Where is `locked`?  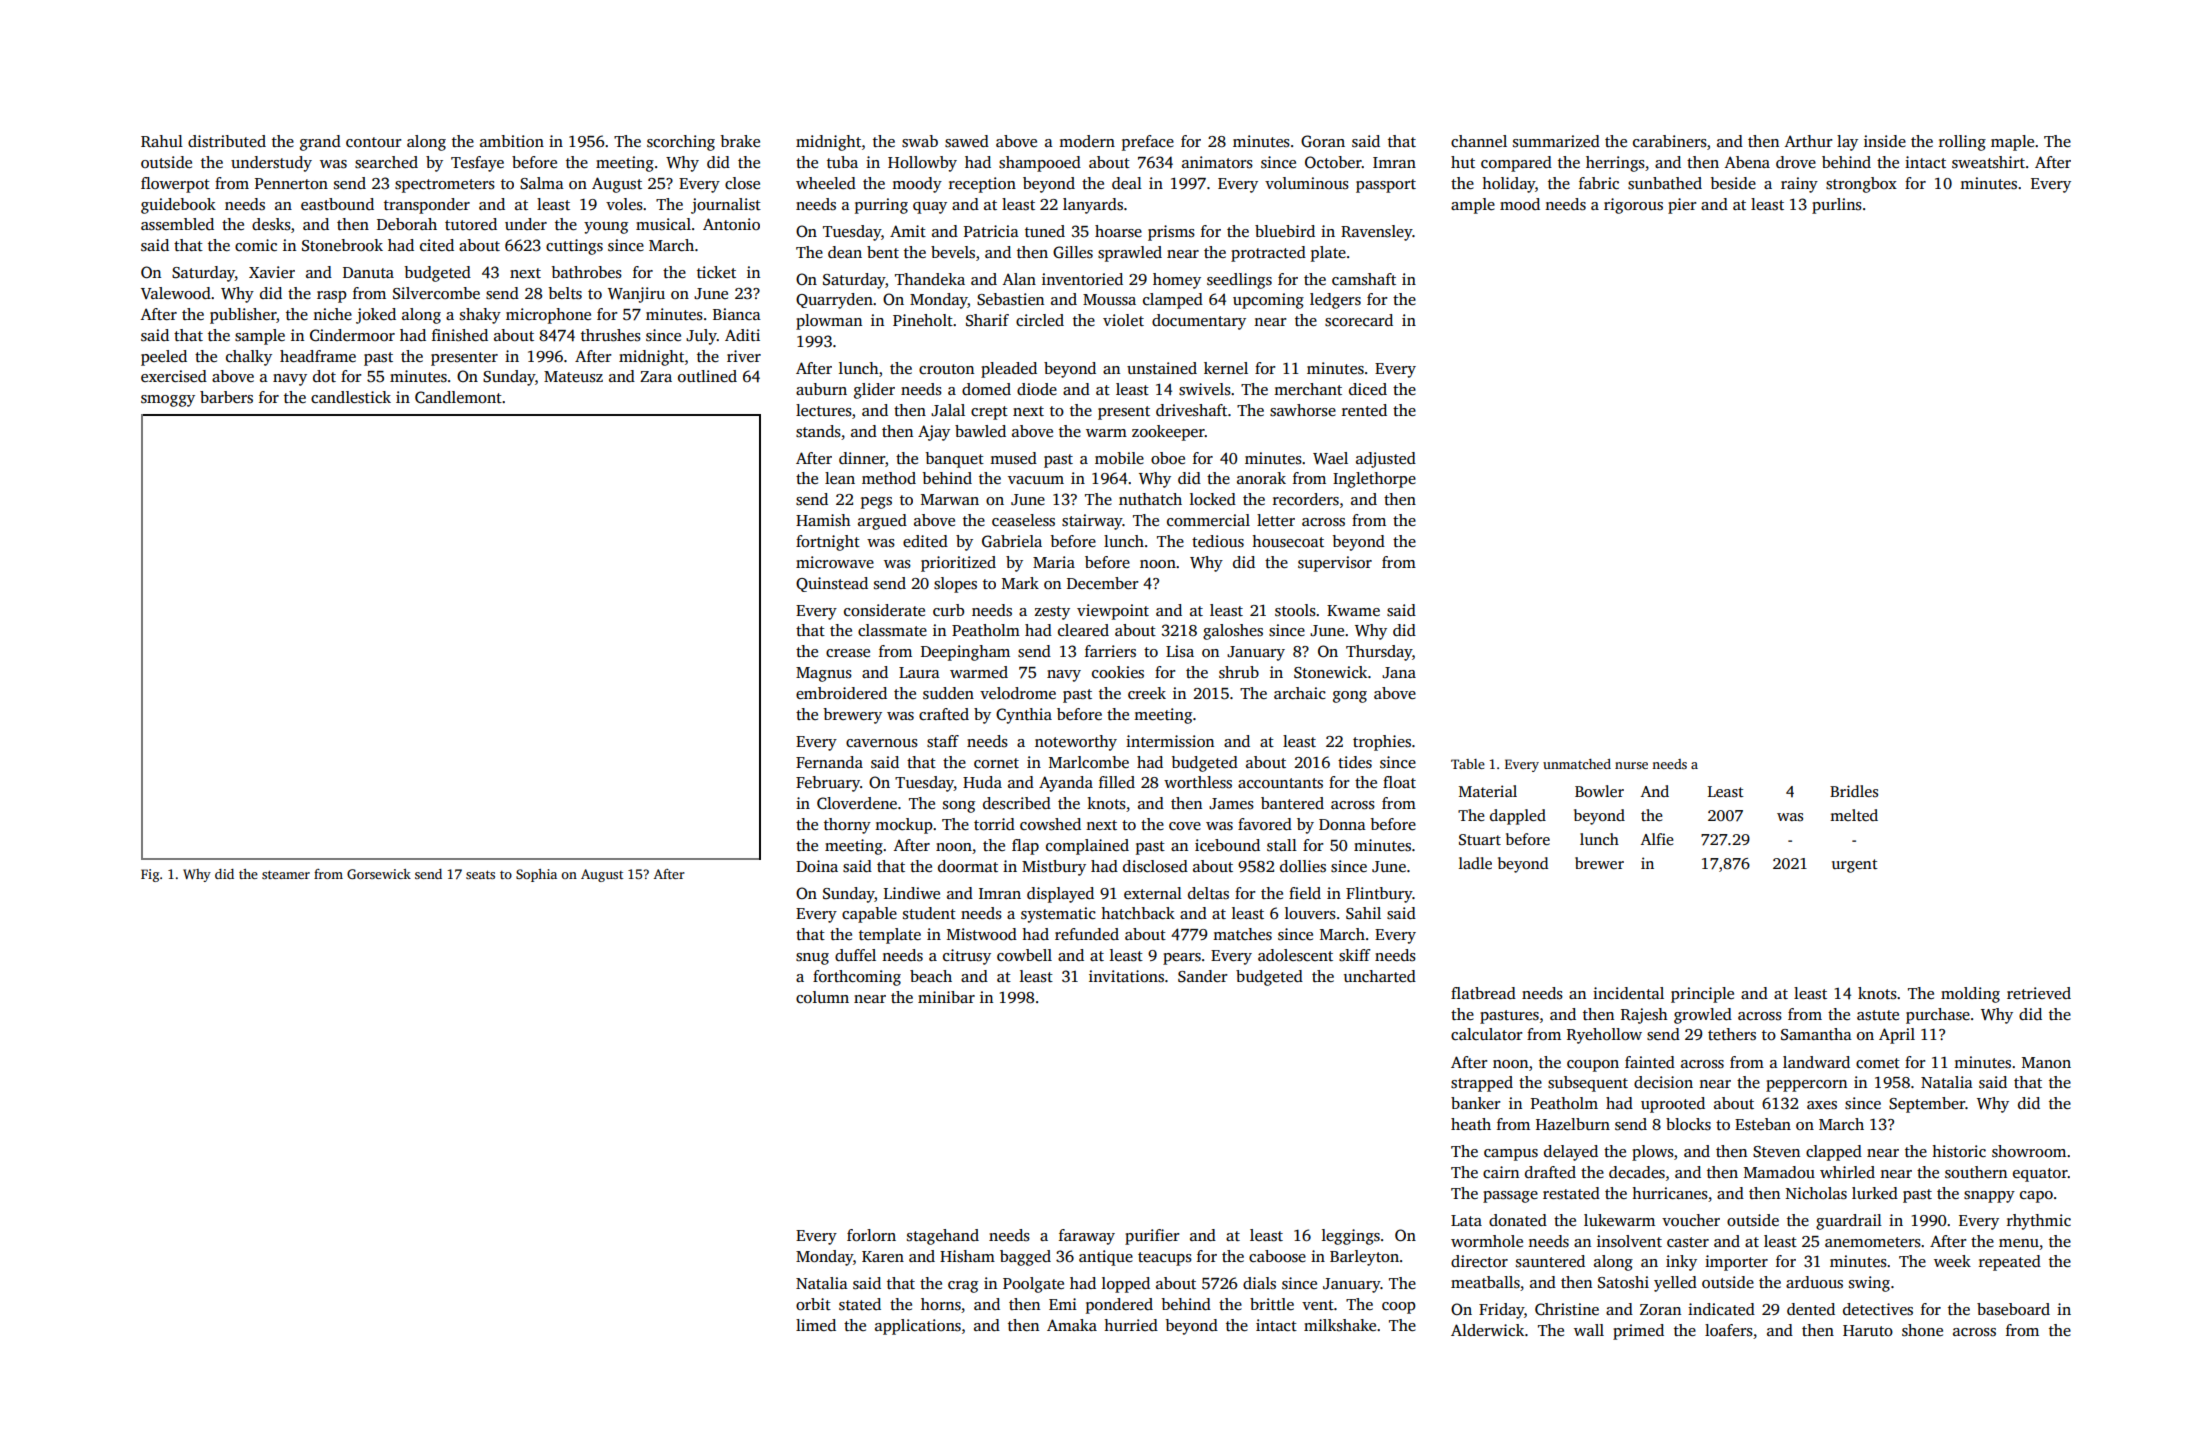 locked is located at coordinates (1213, 499).
